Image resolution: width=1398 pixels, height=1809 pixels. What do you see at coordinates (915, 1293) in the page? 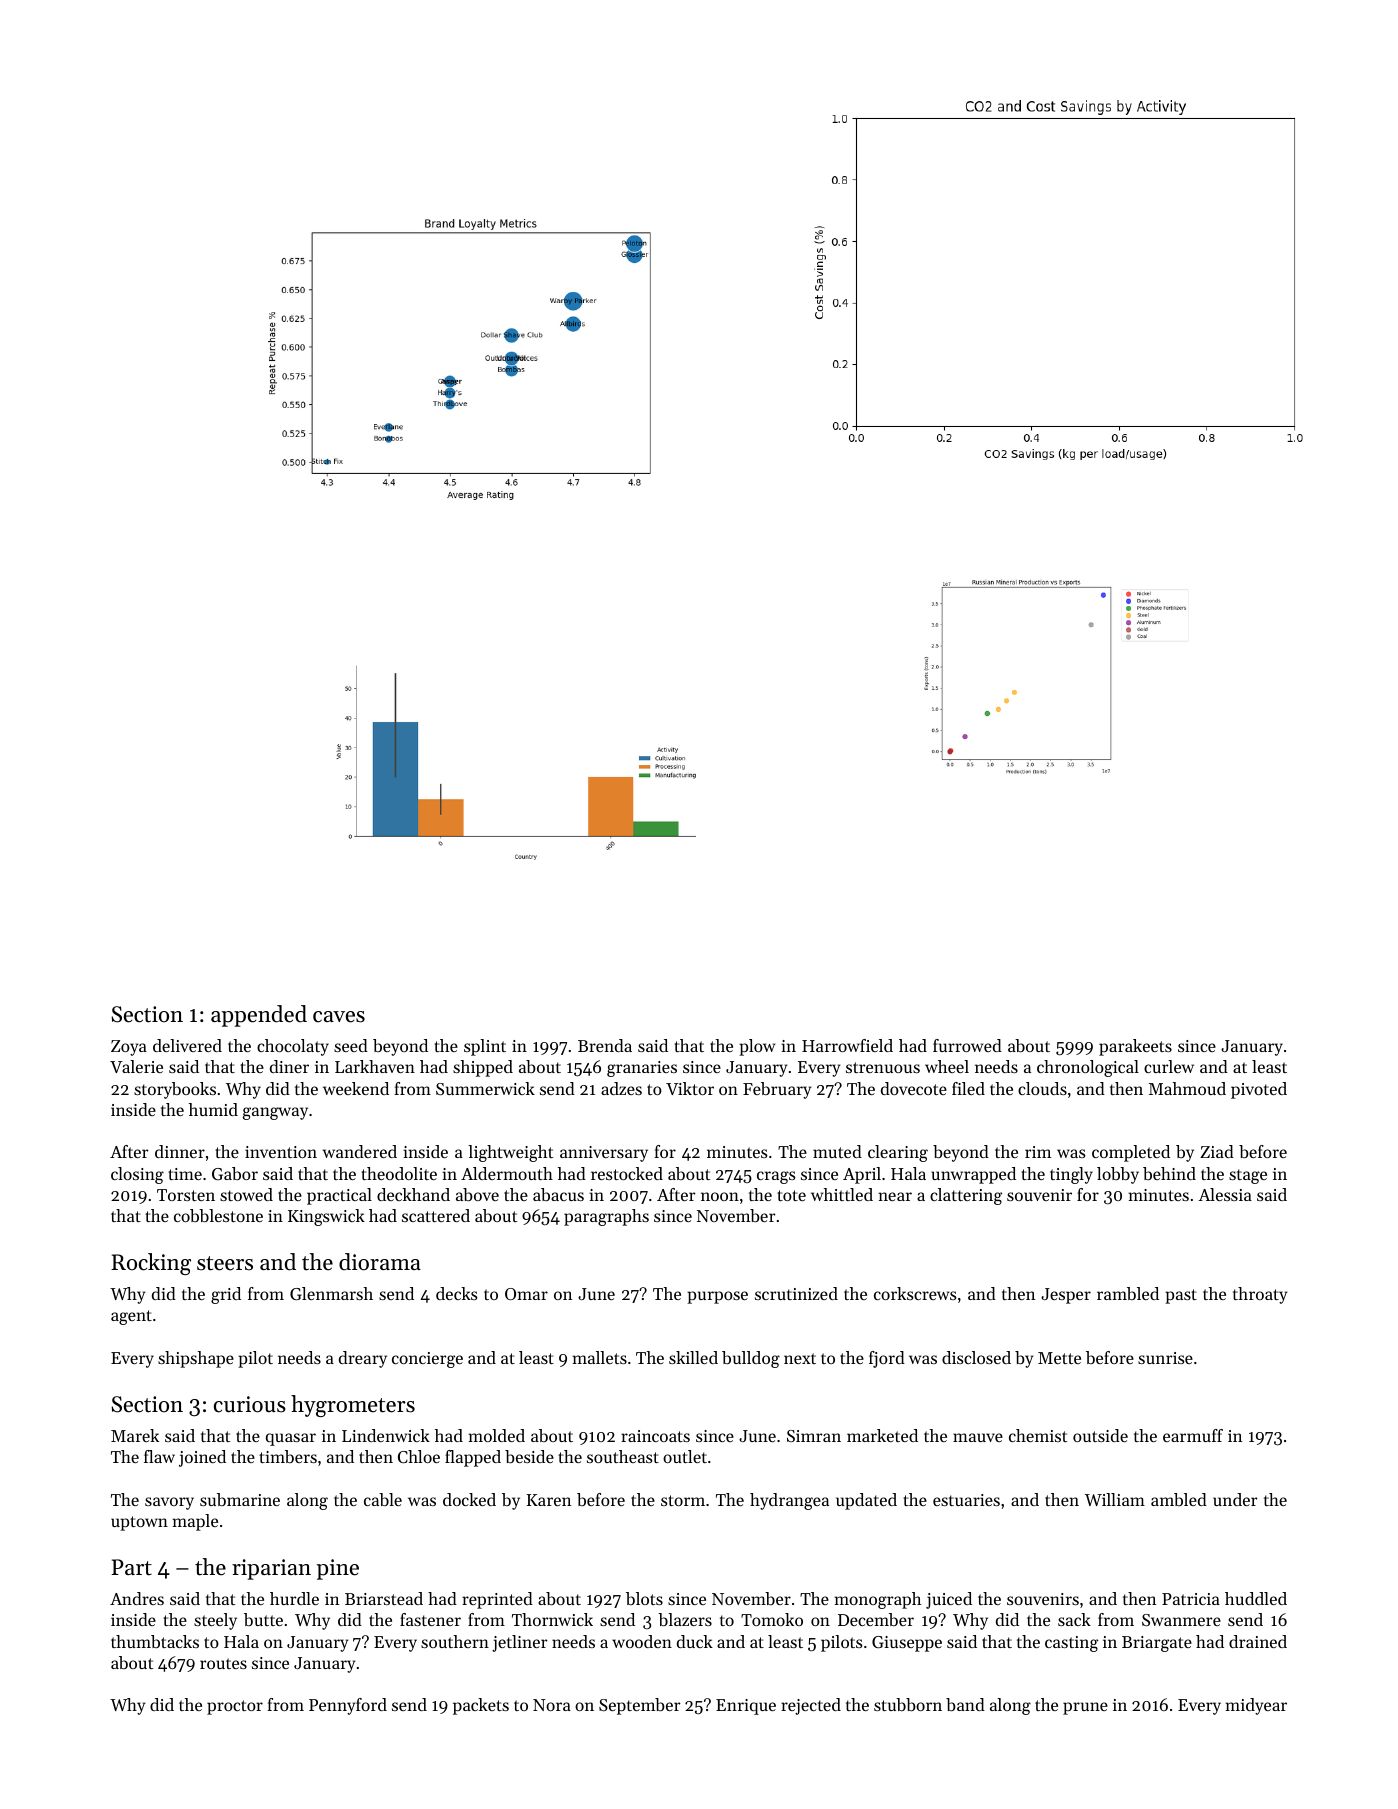
I see `corkscrews` at bounding box center [915, 1293].
